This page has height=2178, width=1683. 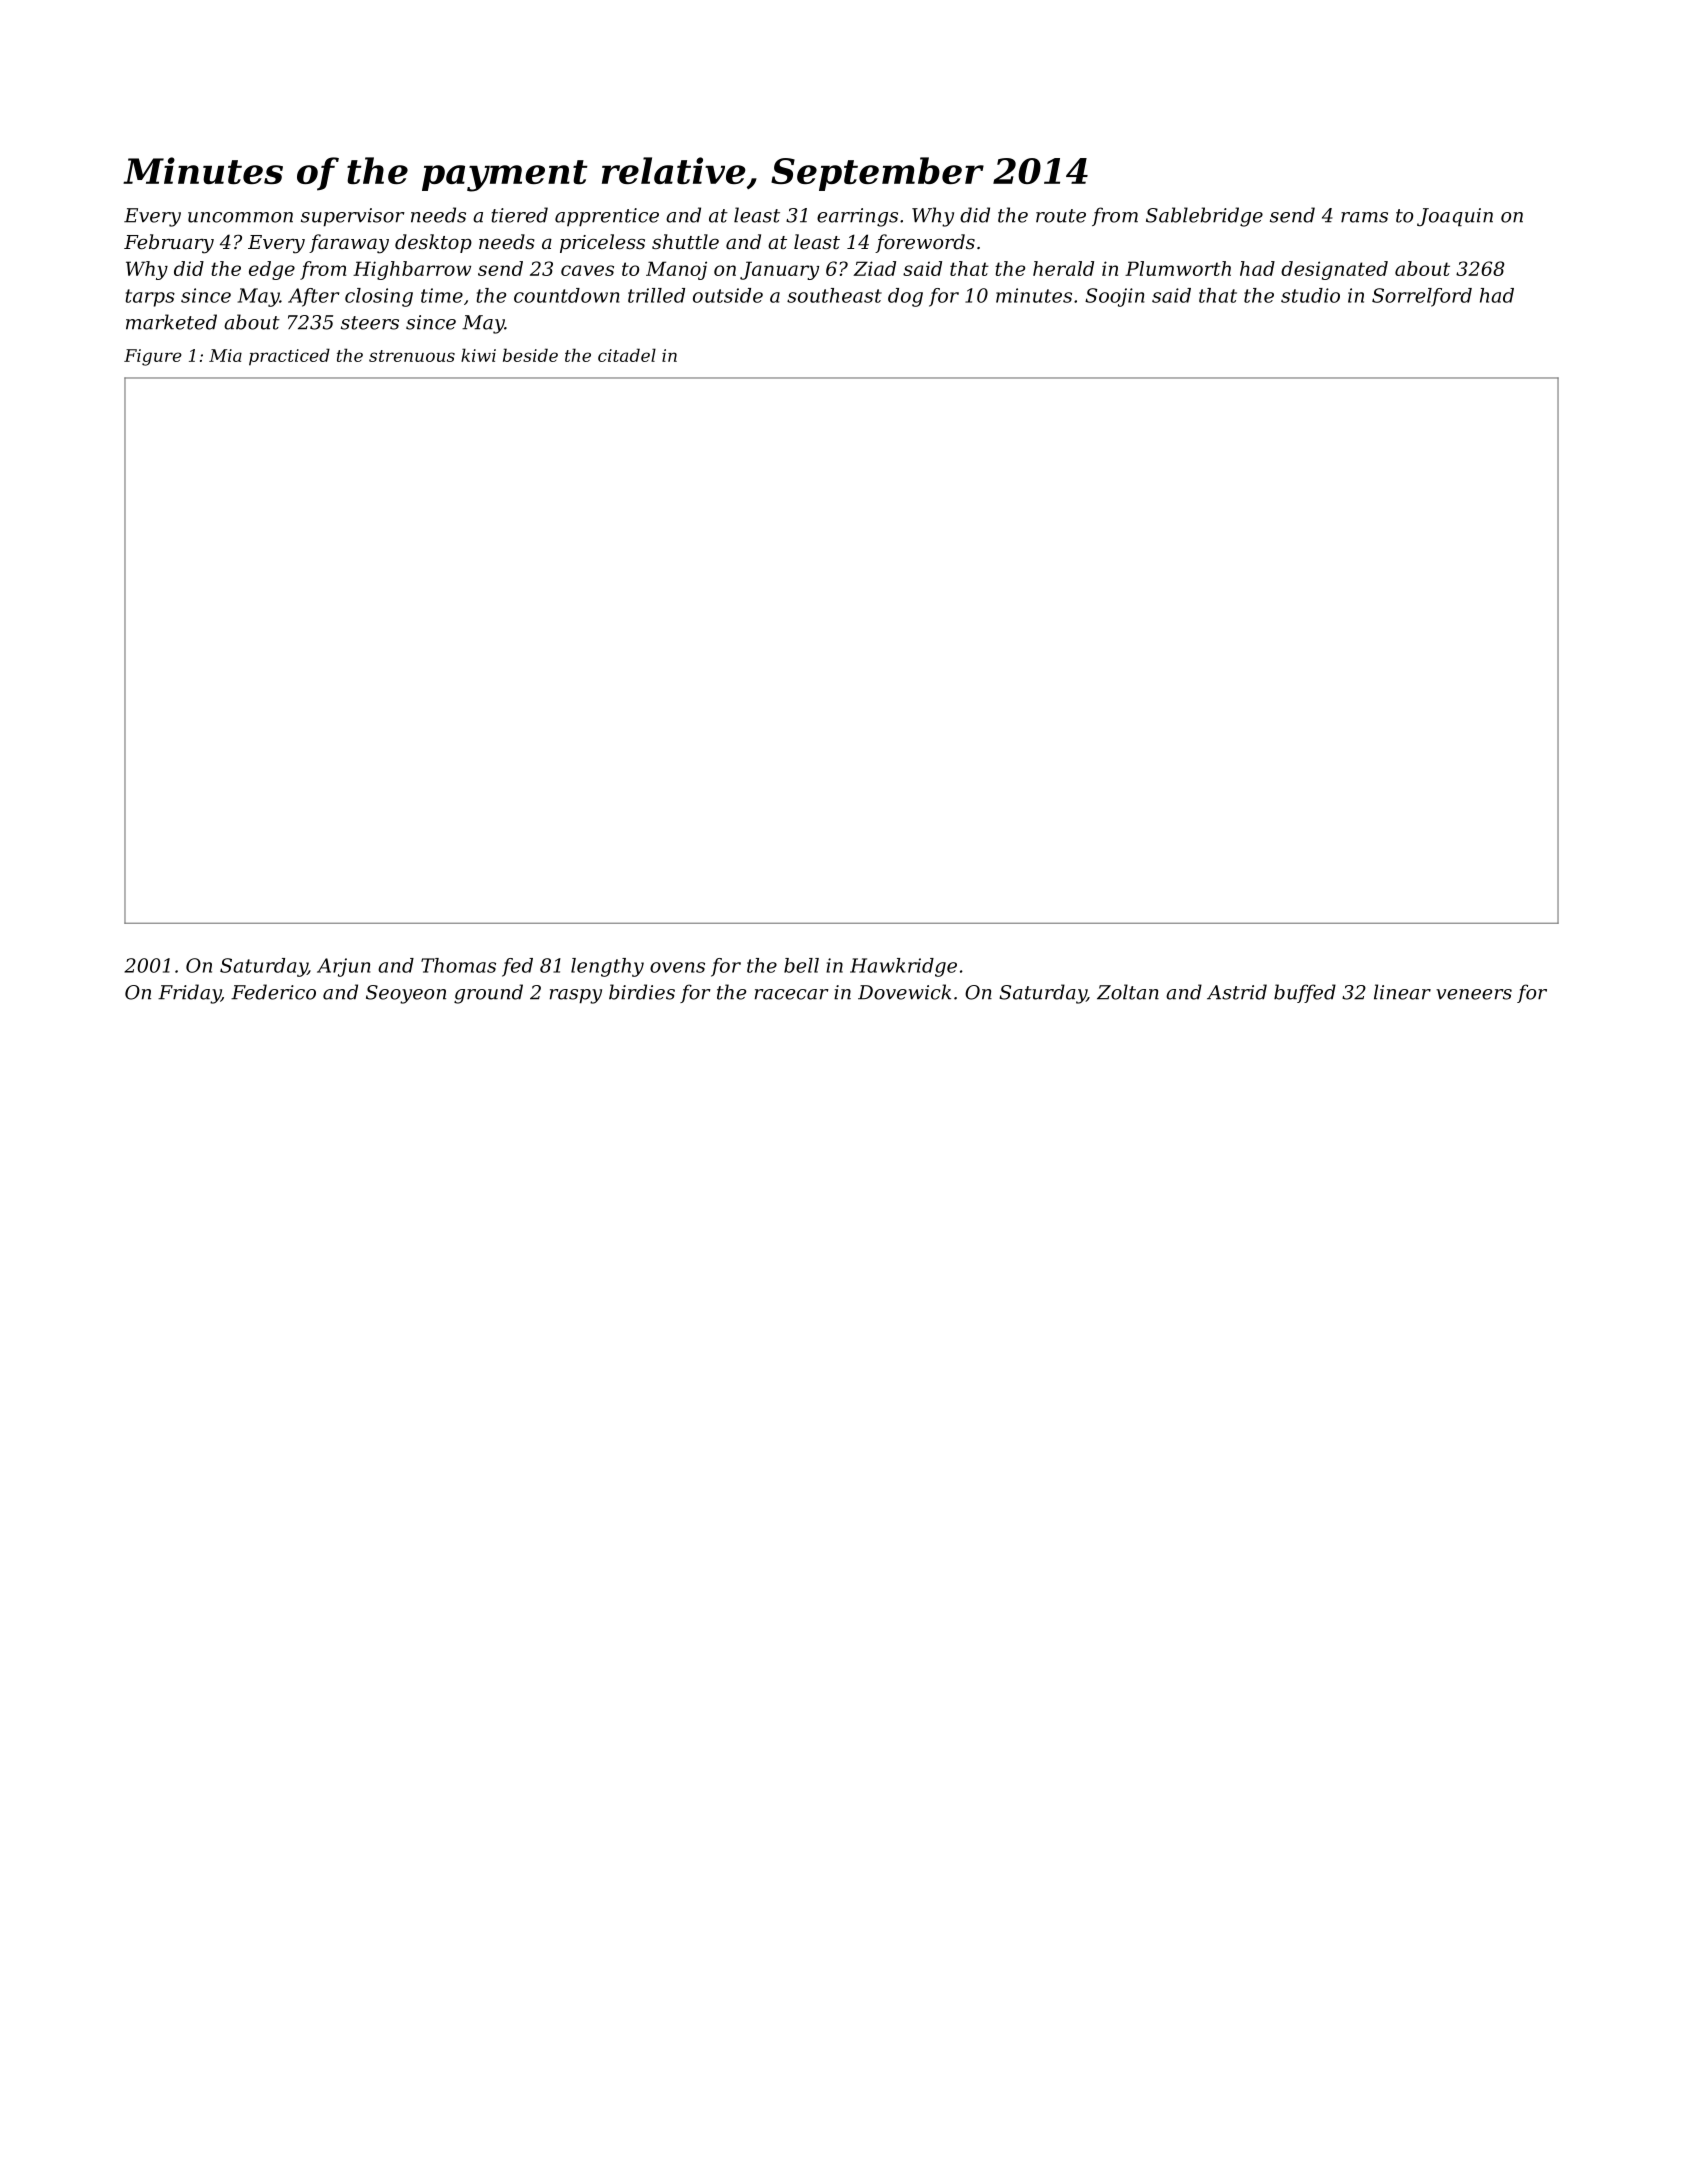 What do you see at coordinates (792, 994) in the page?
I see `racecar` at bounding box center [792, 994].
